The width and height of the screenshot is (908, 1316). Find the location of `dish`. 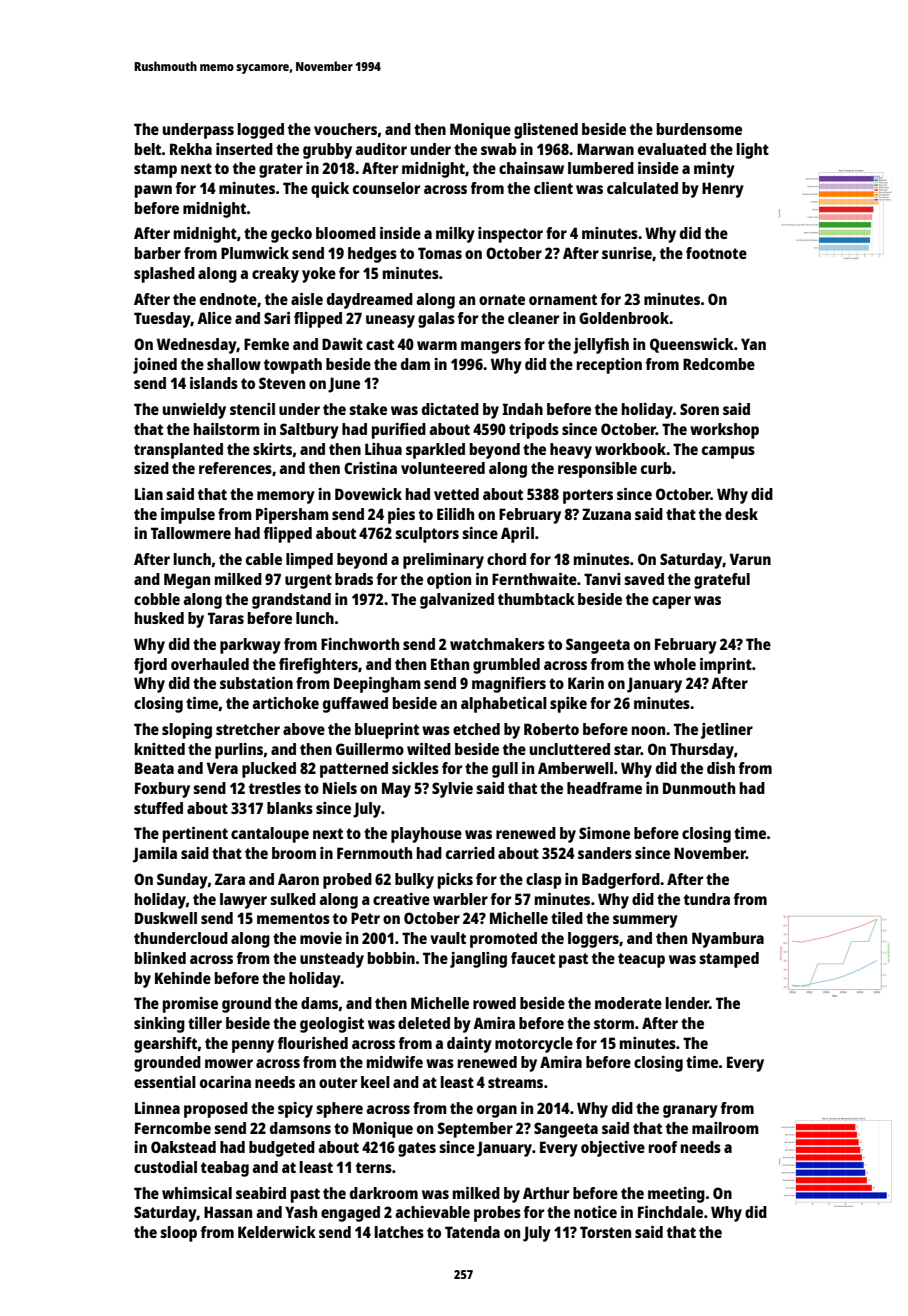

dish is located at coordinates (721, 768).
